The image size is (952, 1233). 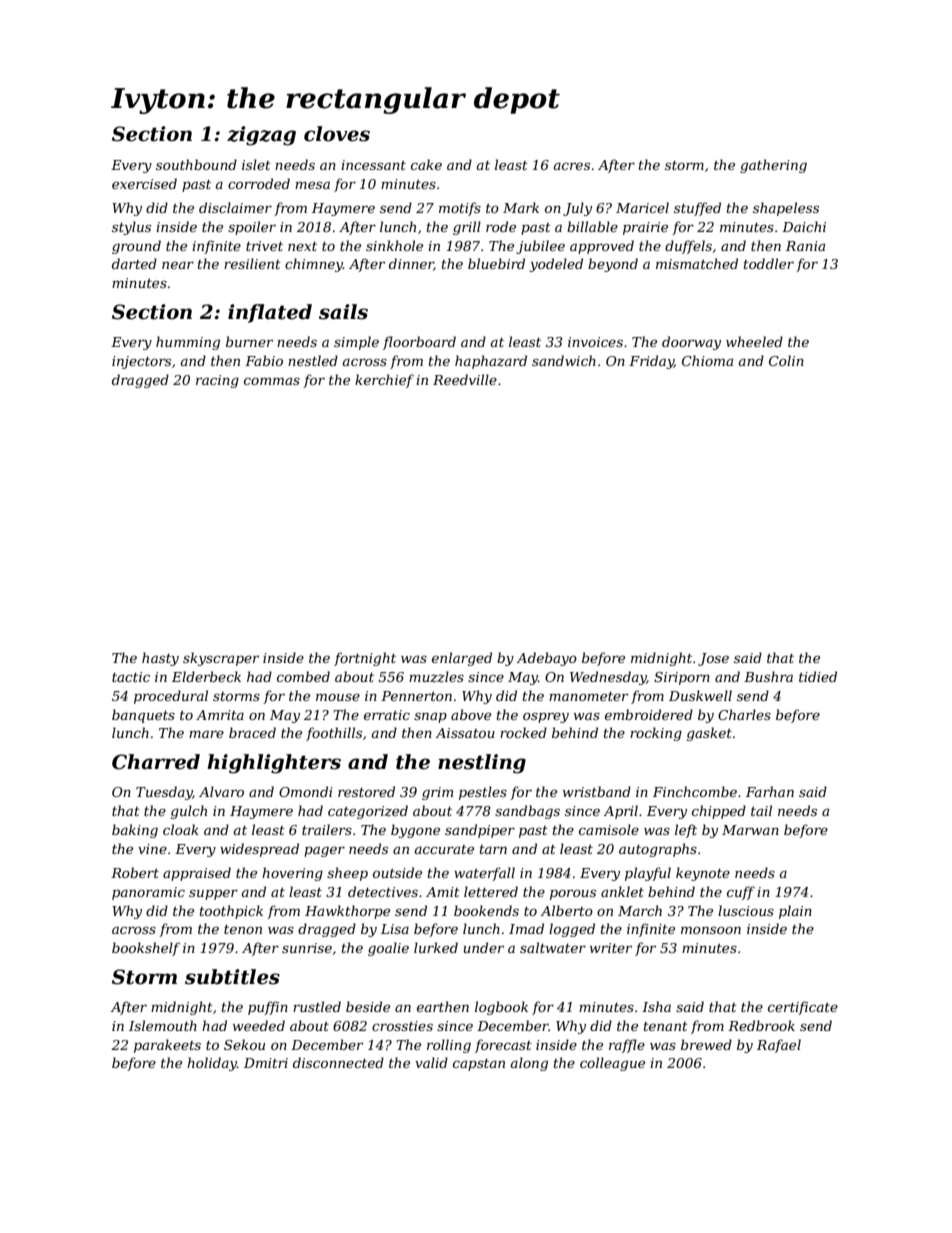 What do you see at coordinates (707, 360) in the document?
I see `Chioma` at bounding box center [707, 360].
